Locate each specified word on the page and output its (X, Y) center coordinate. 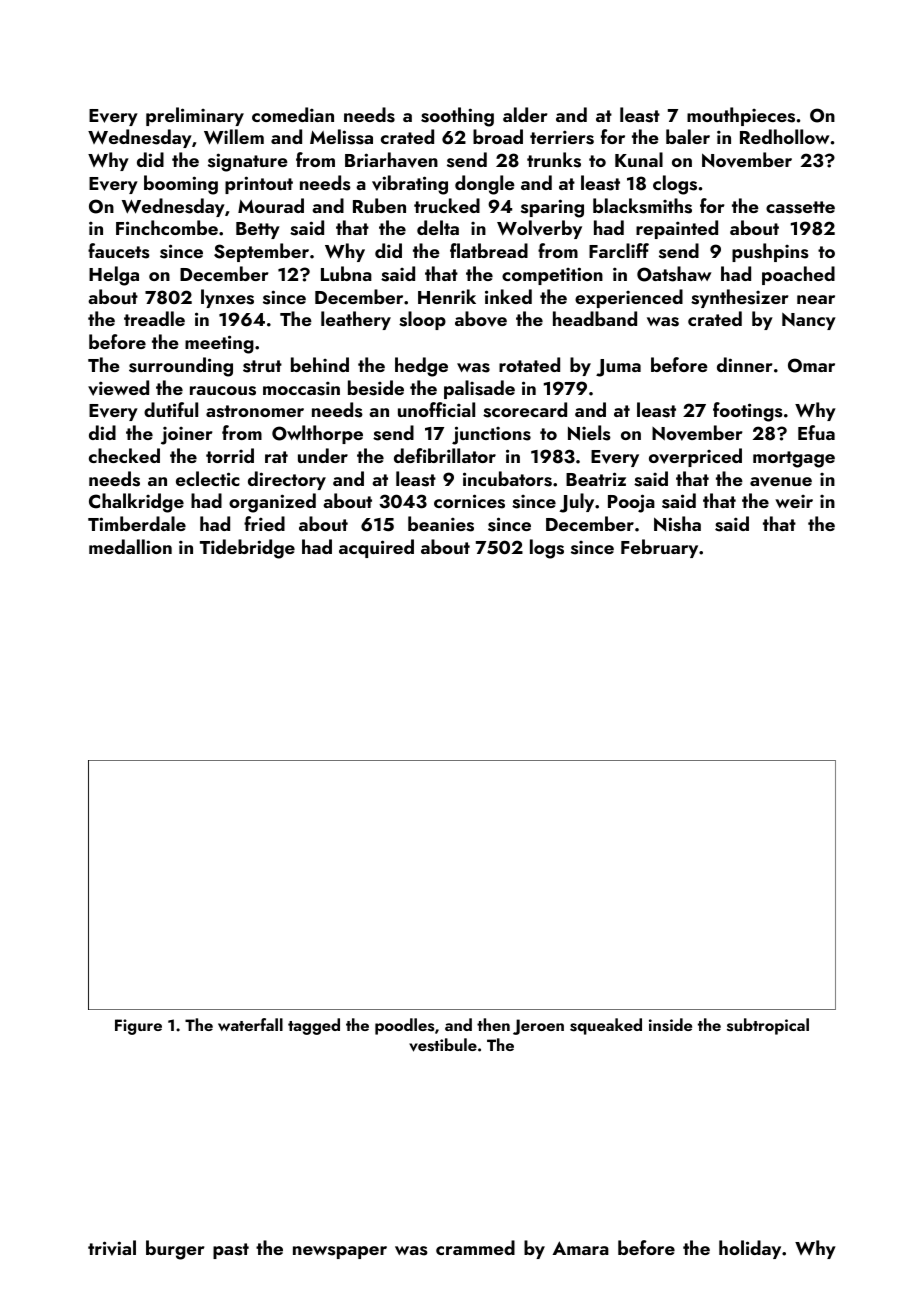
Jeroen (538, 1027)
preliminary (195, 116)
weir (794, 501)
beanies (441, 524)
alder (525, 114)
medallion (130, 546)
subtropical (768, 1026)
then (493, 1024)
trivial (112, 1248)
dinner (745, 364)
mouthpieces (741, 116)
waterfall (250, 1024)
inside (670, 1025)
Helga (114, 276)
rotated (529, 364)
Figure (138, 1027)
